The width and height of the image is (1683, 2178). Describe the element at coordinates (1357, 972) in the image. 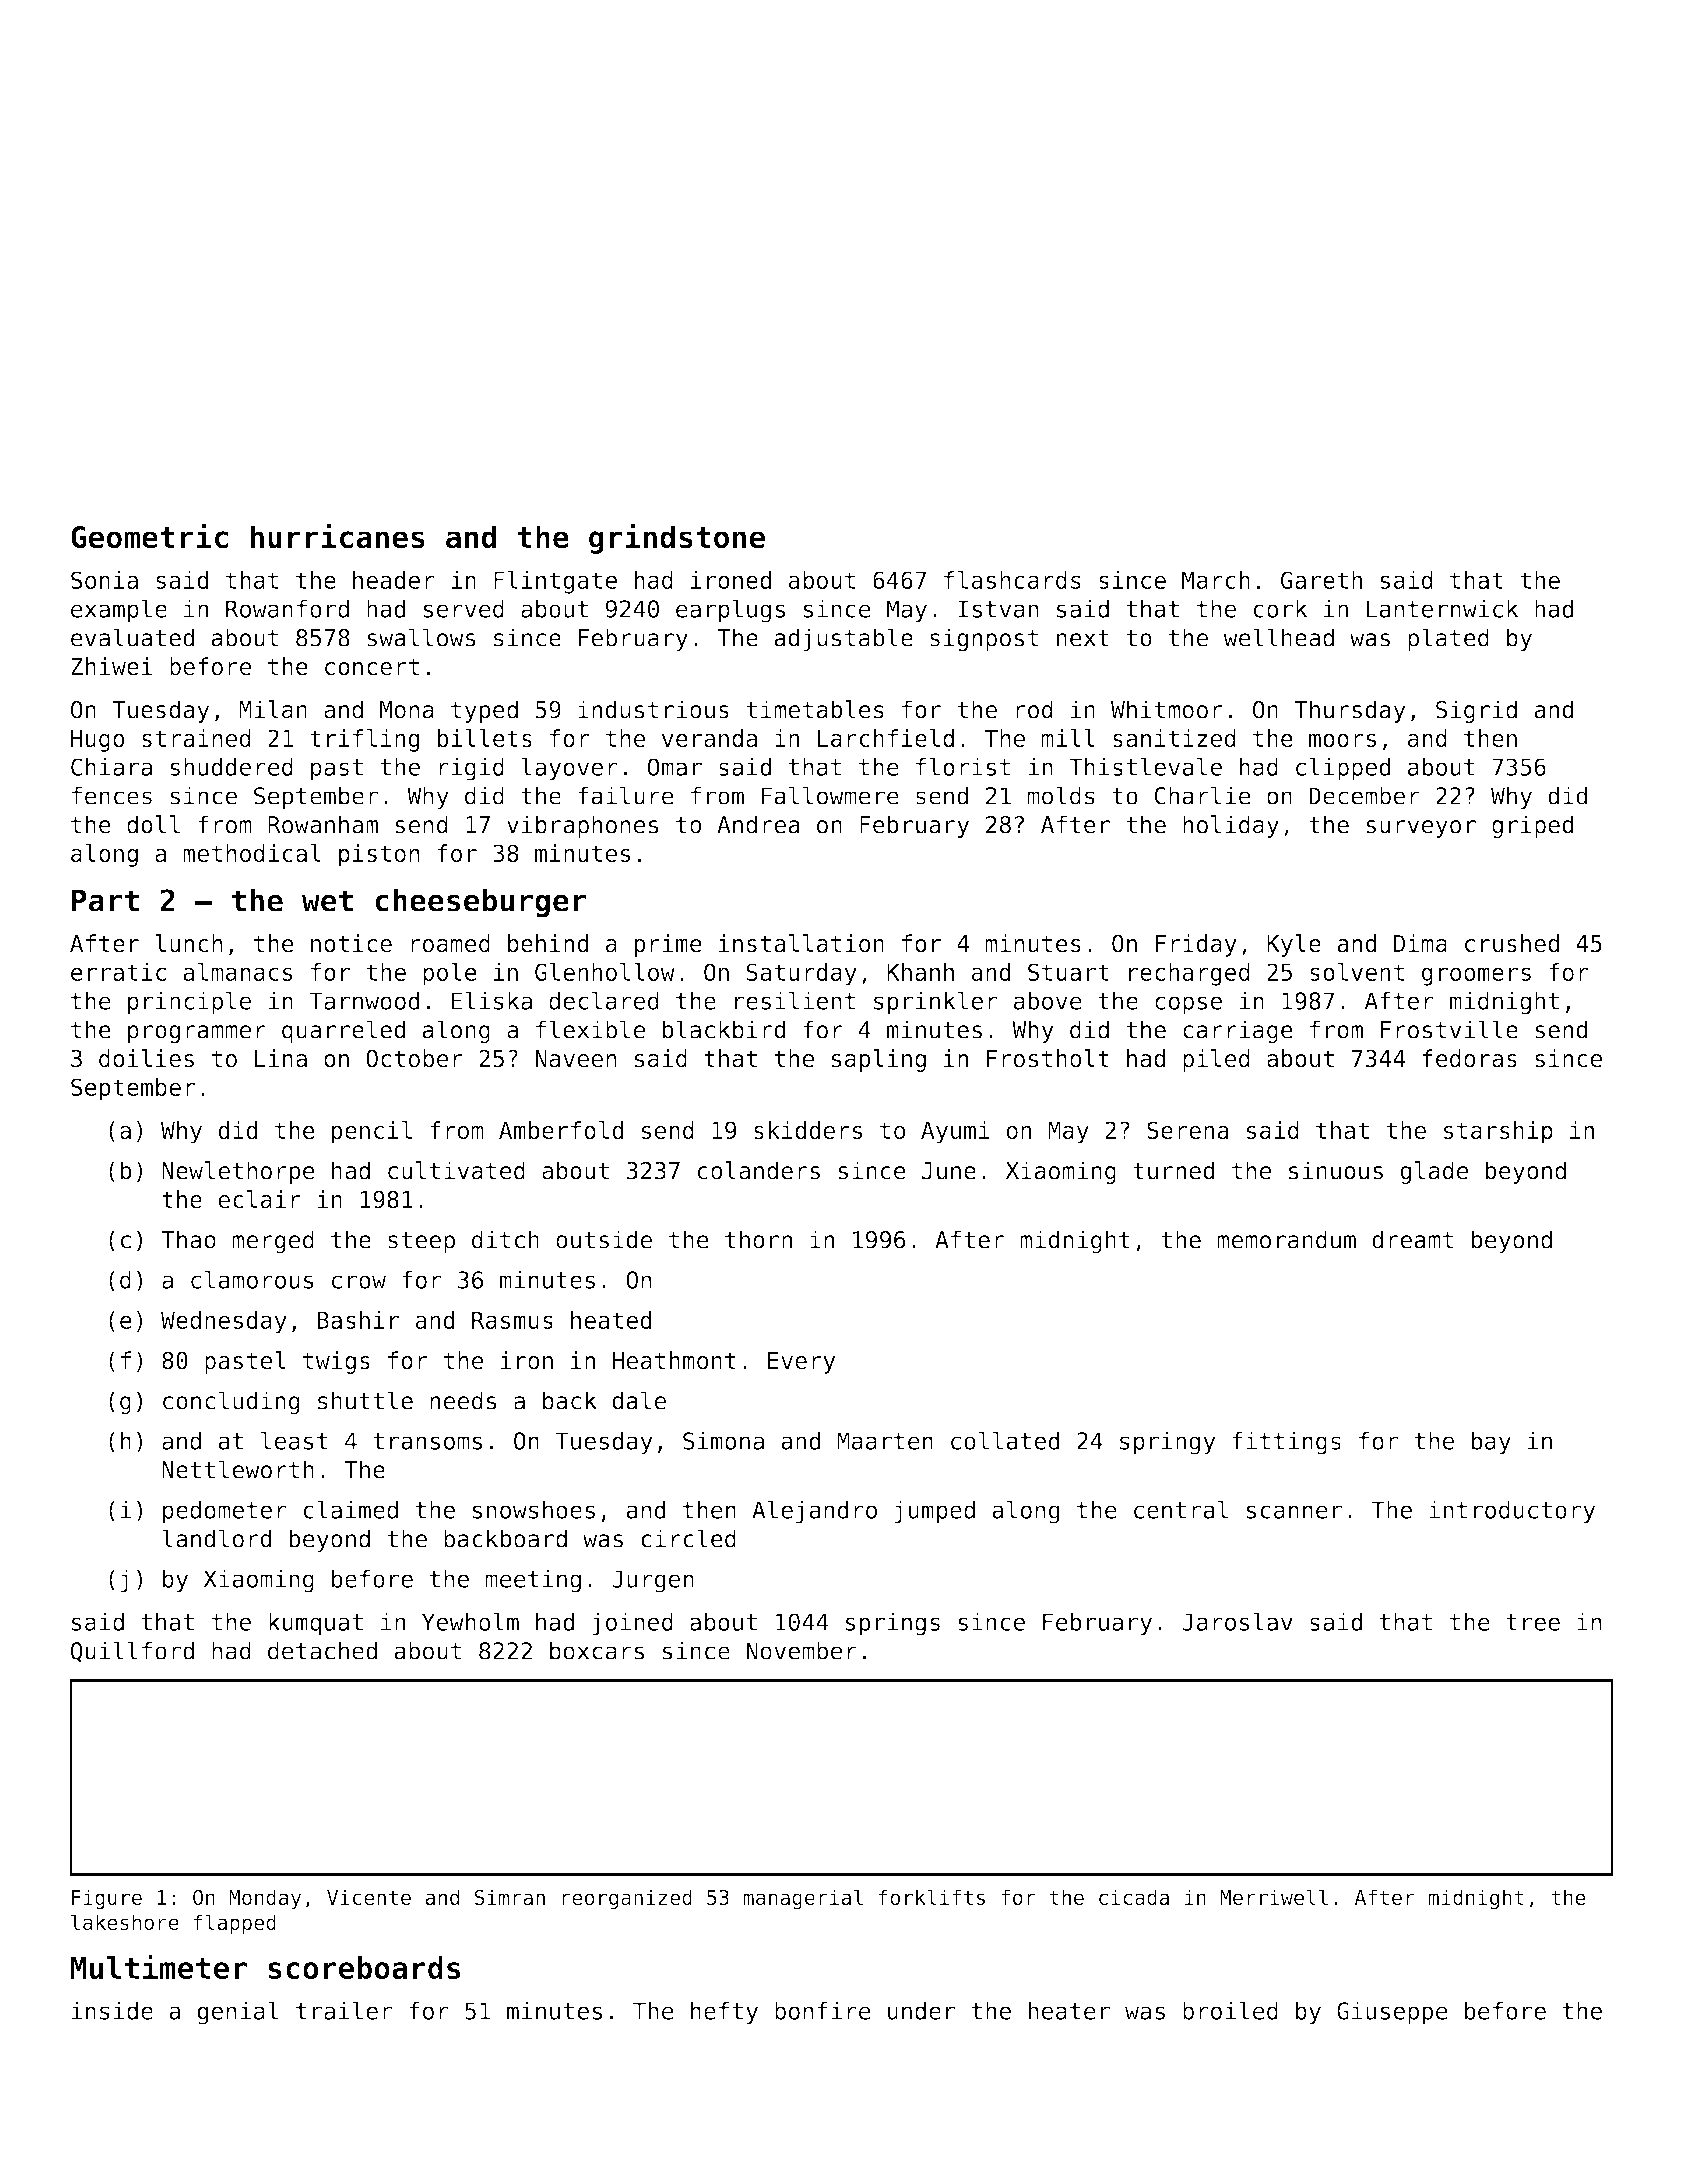

I see `solvent` at that location.
